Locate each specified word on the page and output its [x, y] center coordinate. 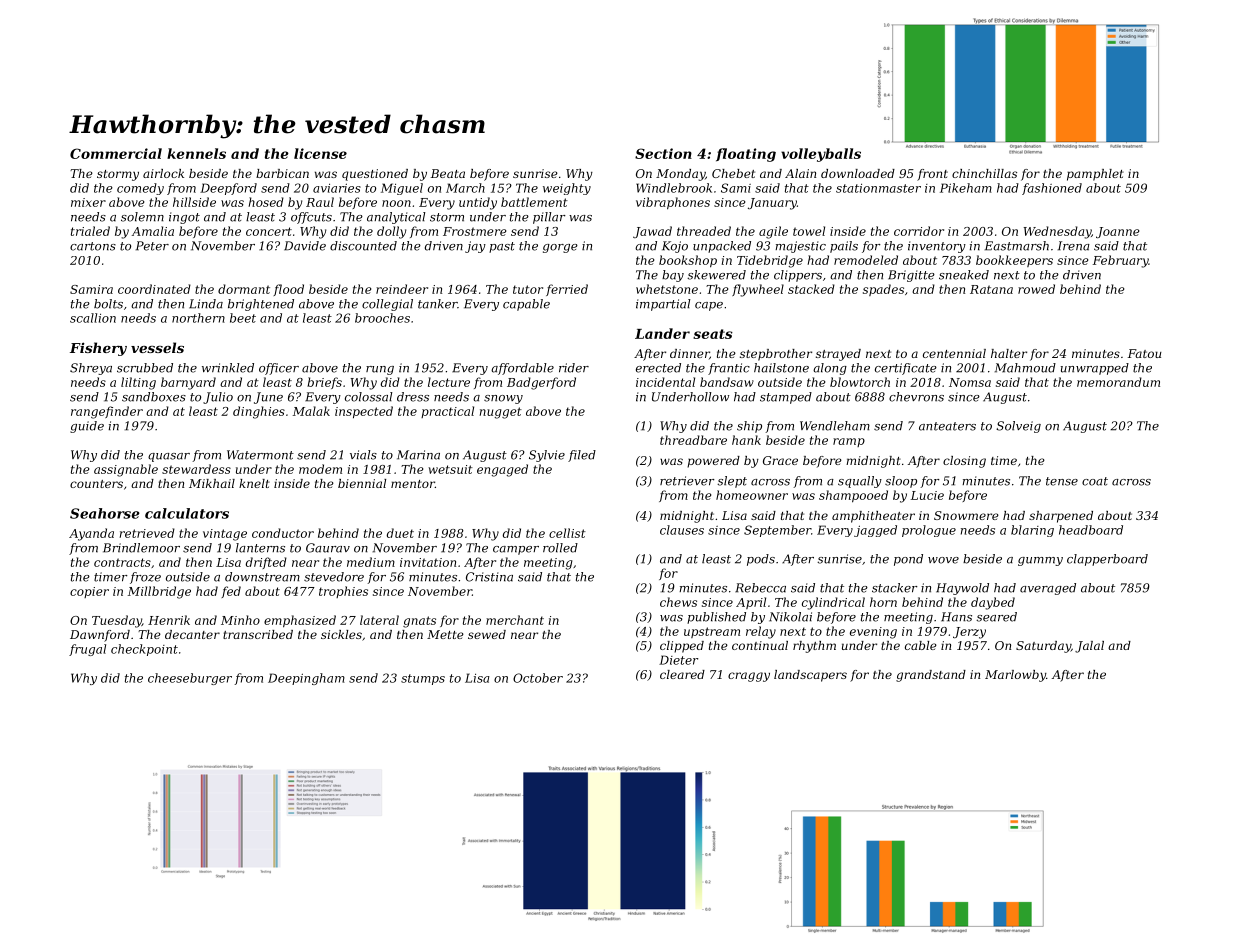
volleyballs [821, 155]
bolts [108, 304]
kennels [196, 153]
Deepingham [306, 679]
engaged [502, 470]
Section [663, 153]
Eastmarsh [1017, 246]
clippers [798, 276]
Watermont [260, 455]
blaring [1032, 531]
